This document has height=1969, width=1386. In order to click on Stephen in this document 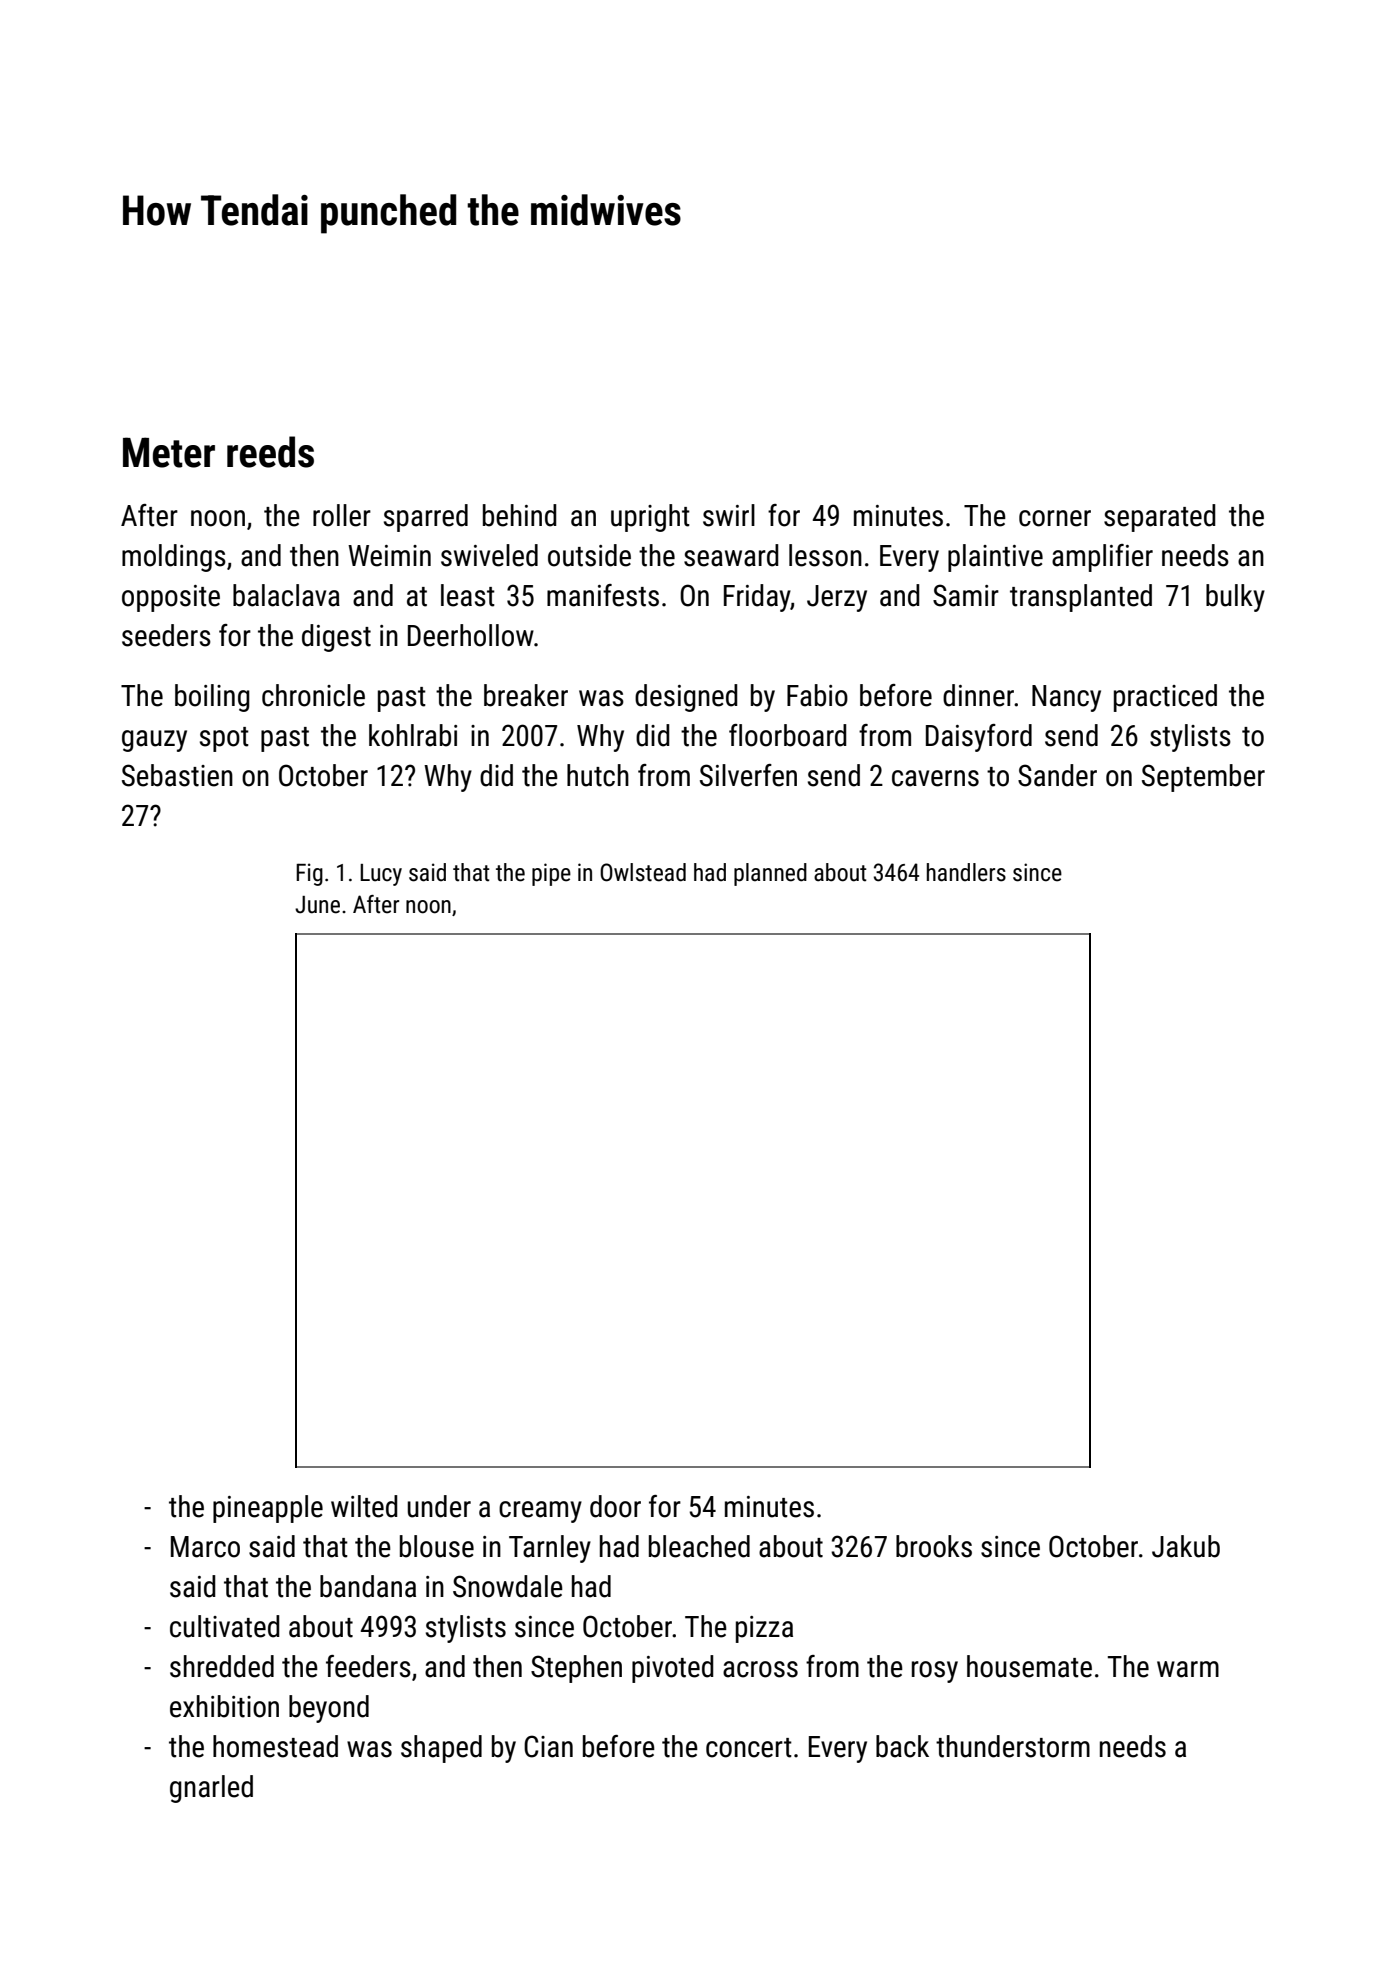, I will do `click(576, 1669)`.
